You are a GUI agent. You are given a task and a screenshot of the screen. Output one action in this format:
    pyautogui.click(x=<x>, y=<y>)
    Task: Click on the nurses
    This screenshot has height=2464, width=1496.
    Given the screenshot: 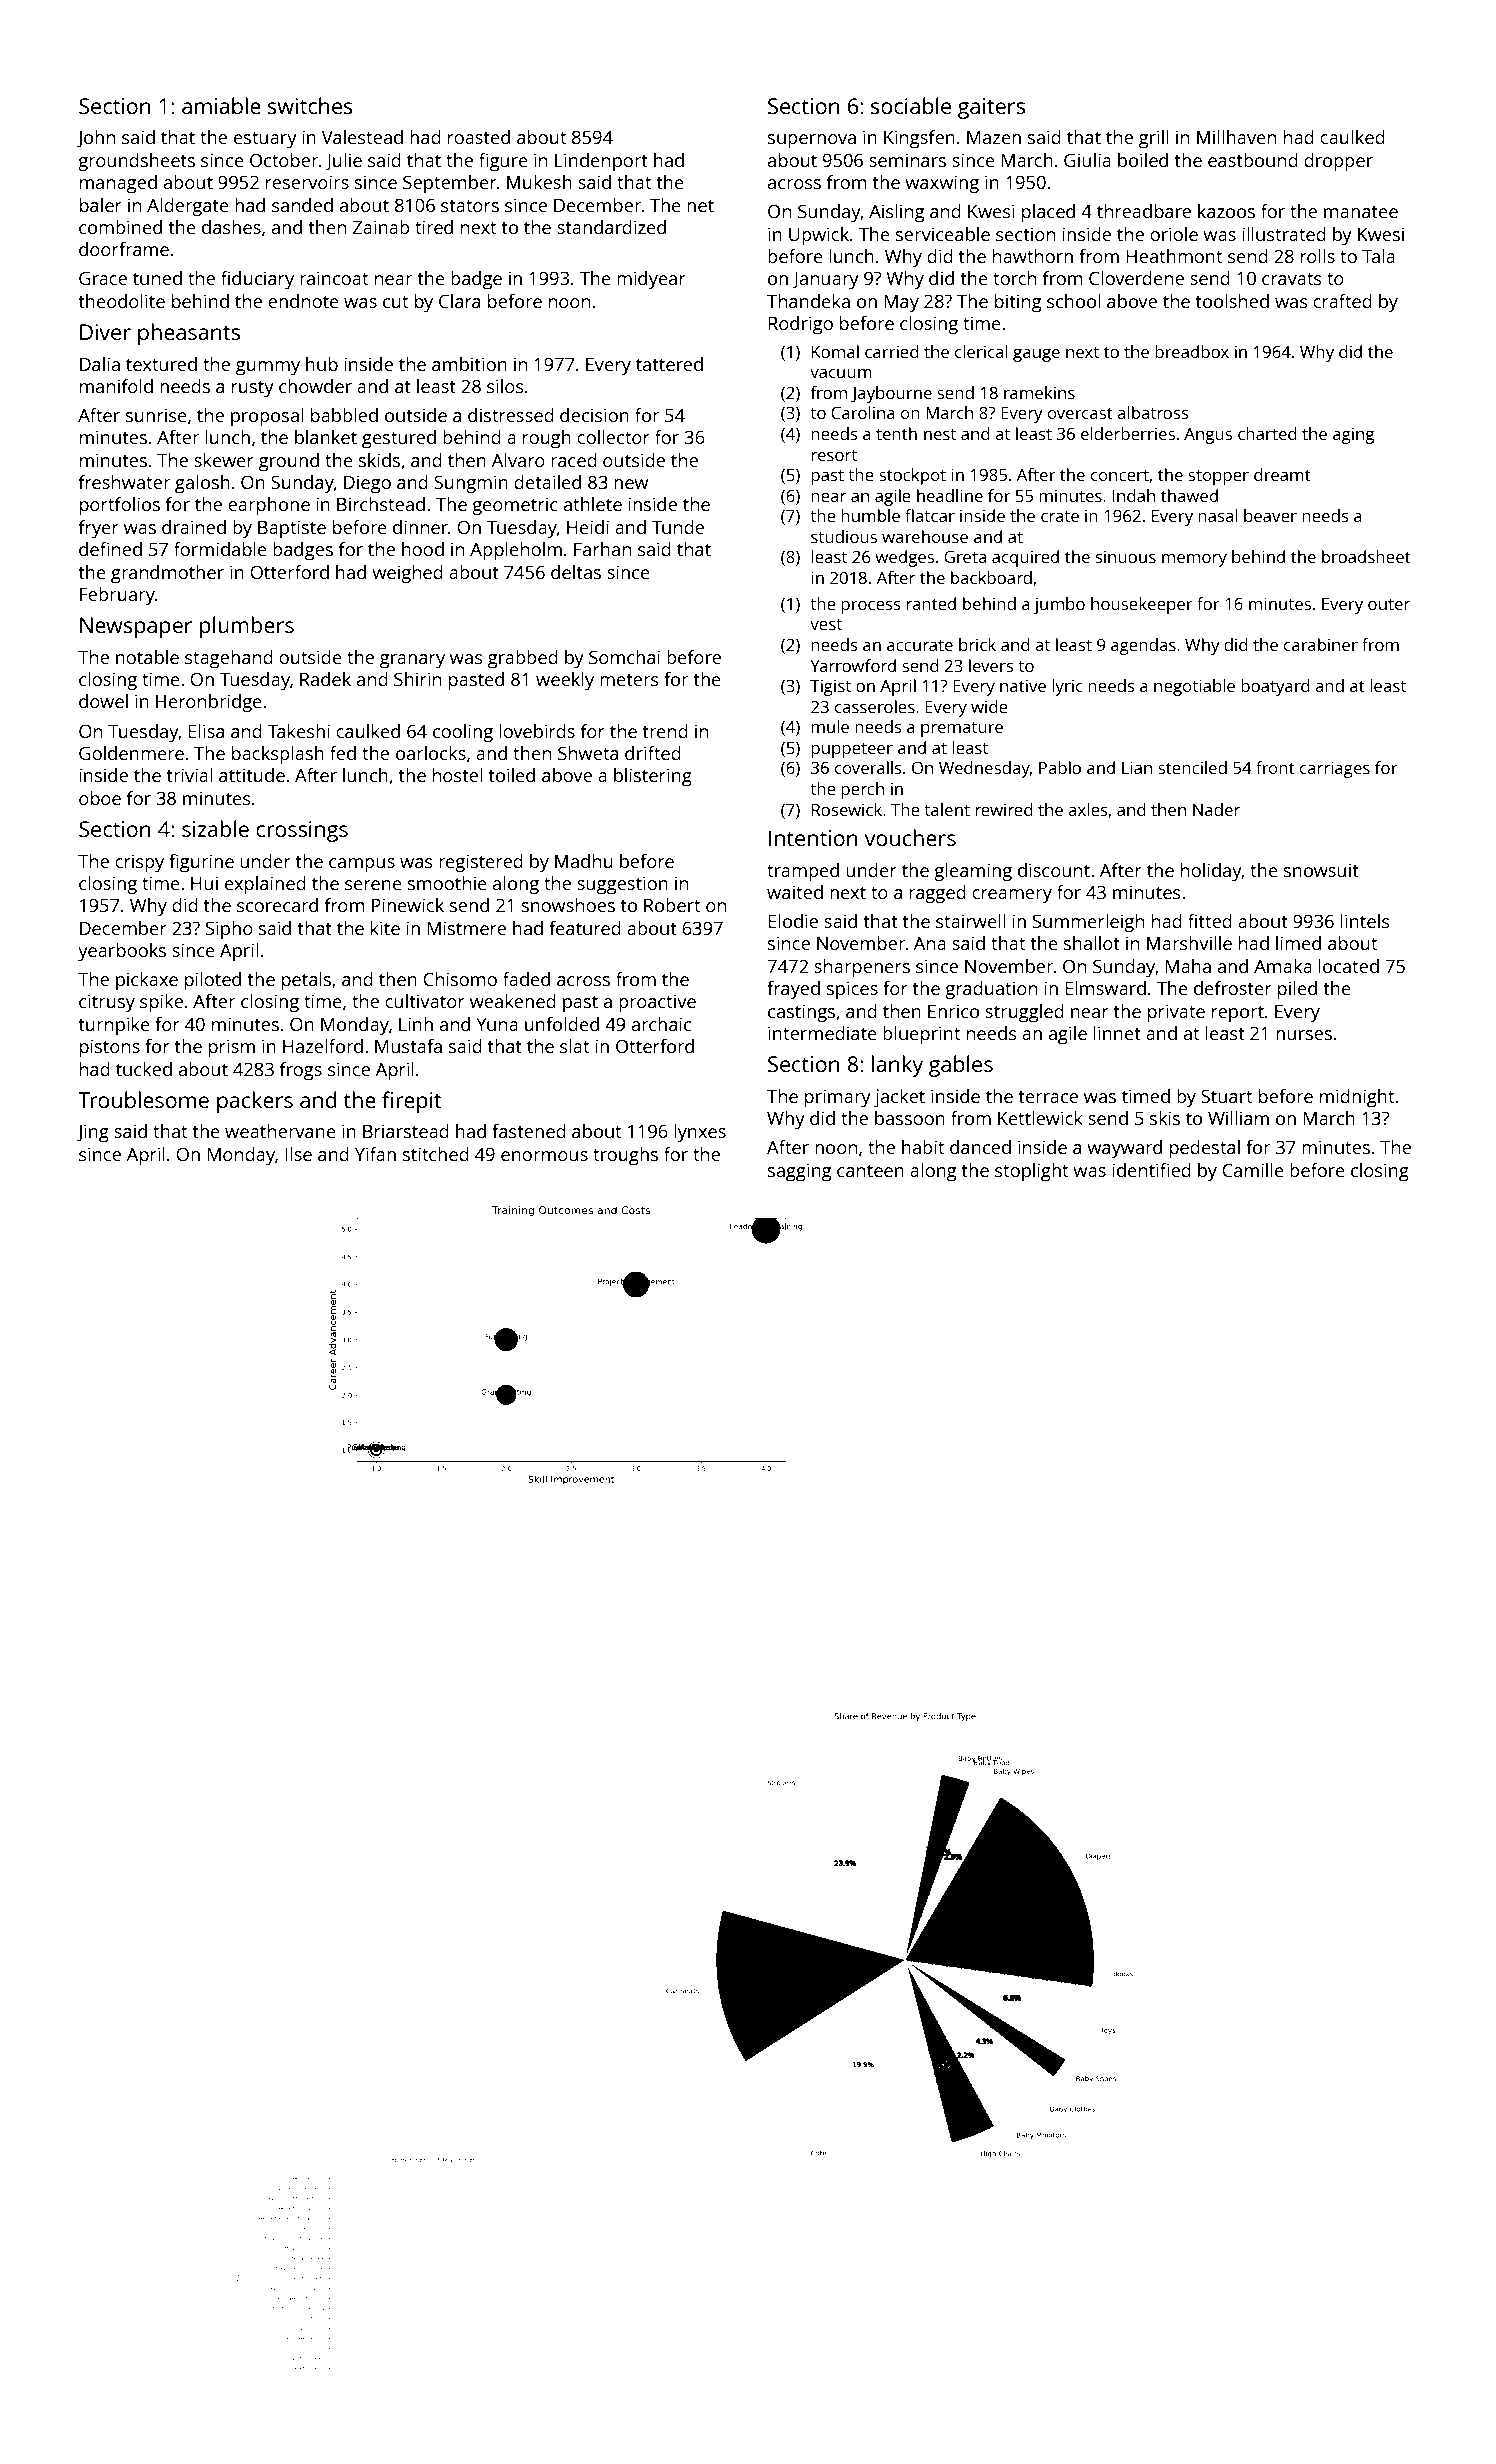 What is the action you would take?
    pyautogui.click(x=1304, y=1035)
